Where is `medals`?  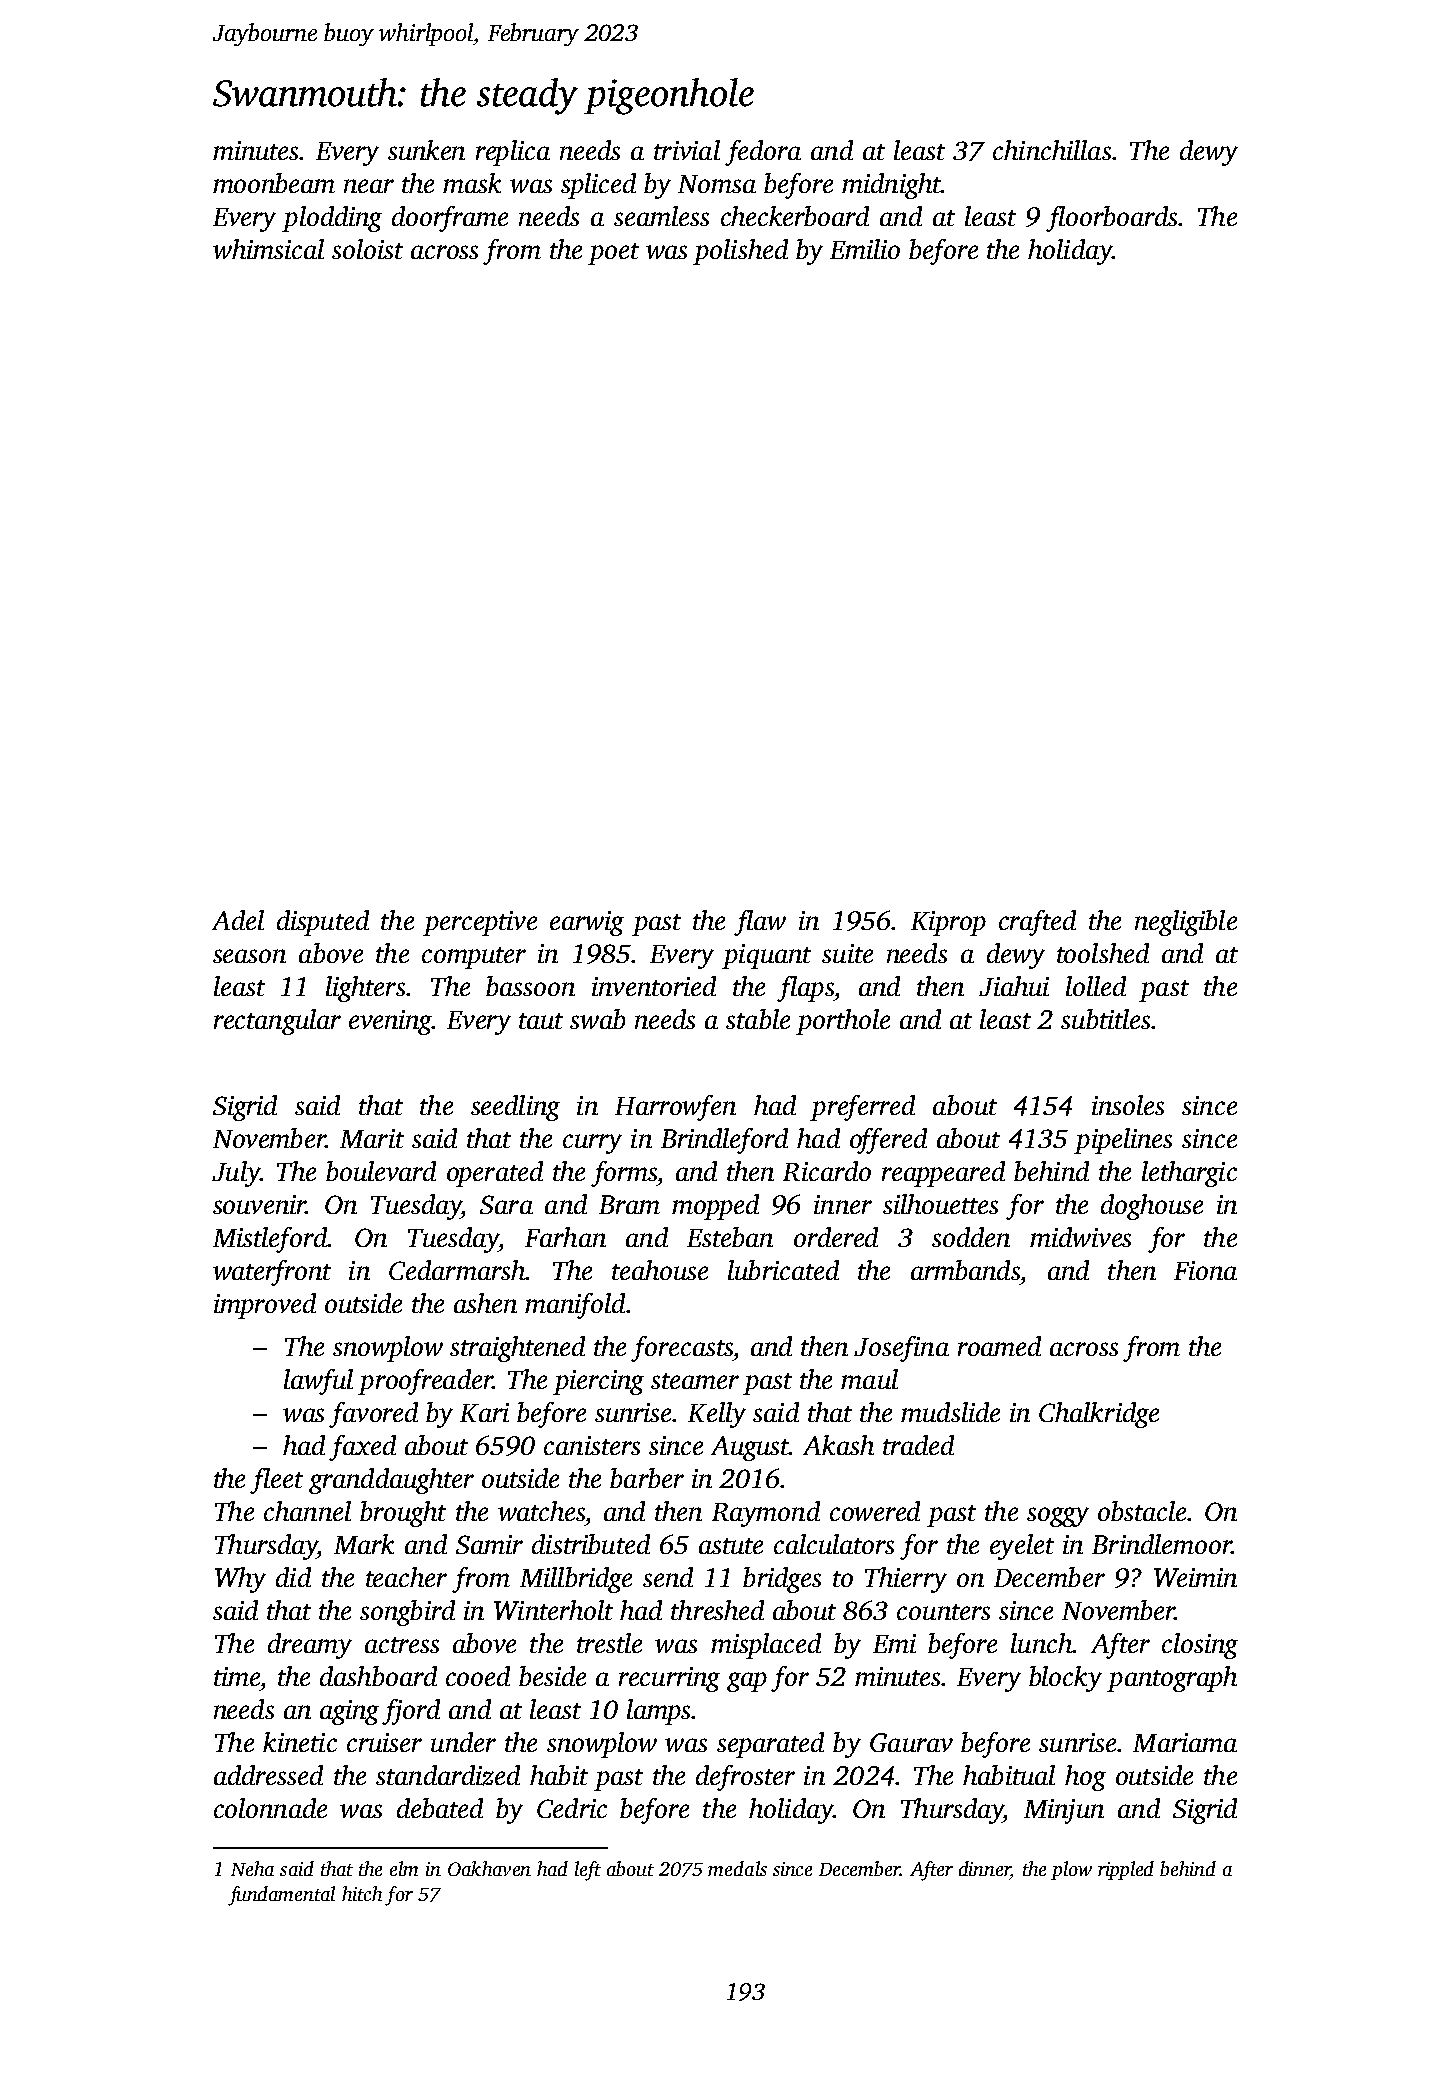 medals is located at coordinates (737, 1868).
